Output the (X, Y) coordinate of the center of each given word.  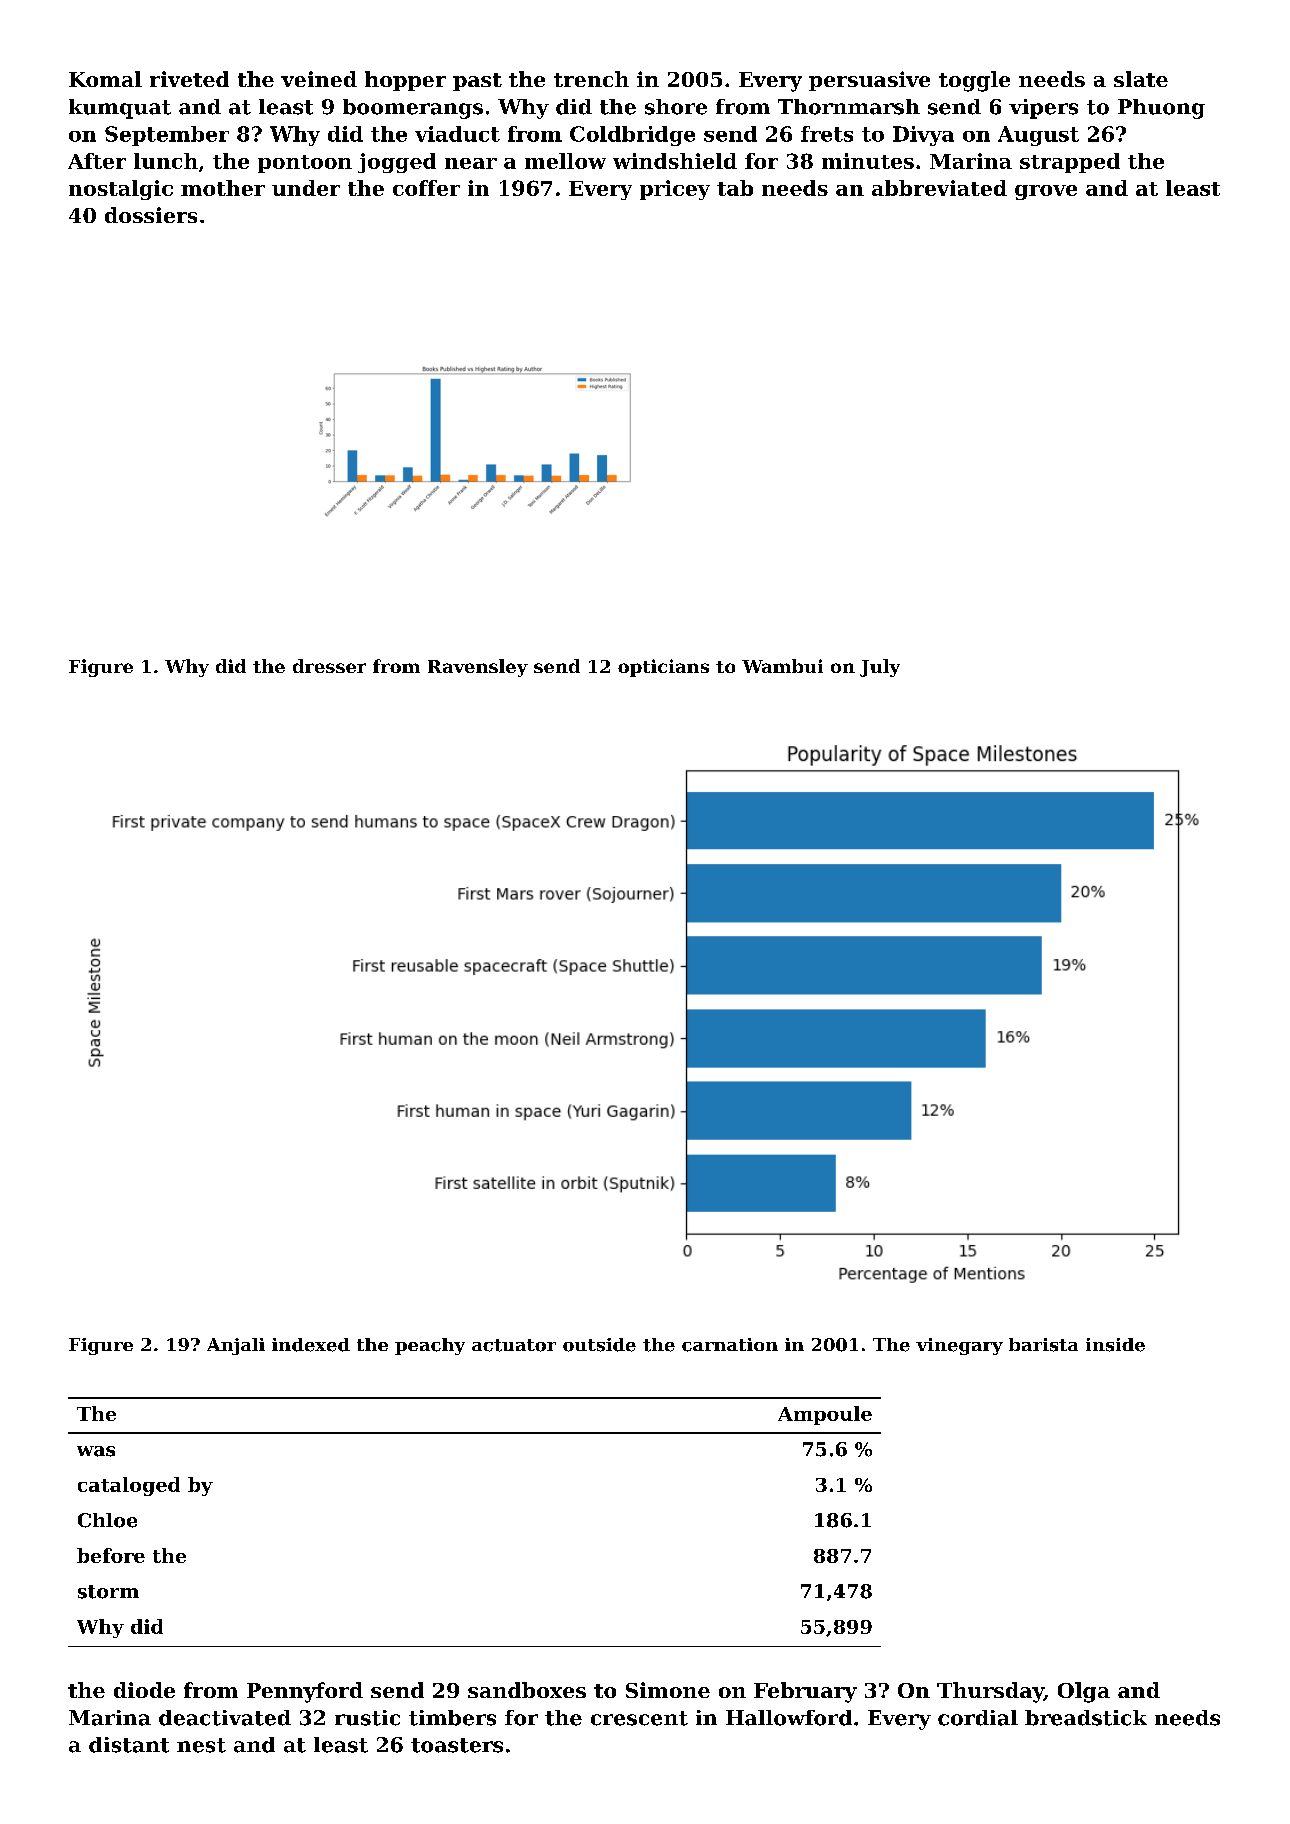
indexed (311, 1345)
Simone (668, 1690)
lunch (166, 161)
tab (735, 188)
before (111, 1555)
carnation (730, 1345)
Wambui (782, 666)
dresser (329, 666)
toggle (974, 81)
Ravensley (478, 668)
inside (1115, 1345)
